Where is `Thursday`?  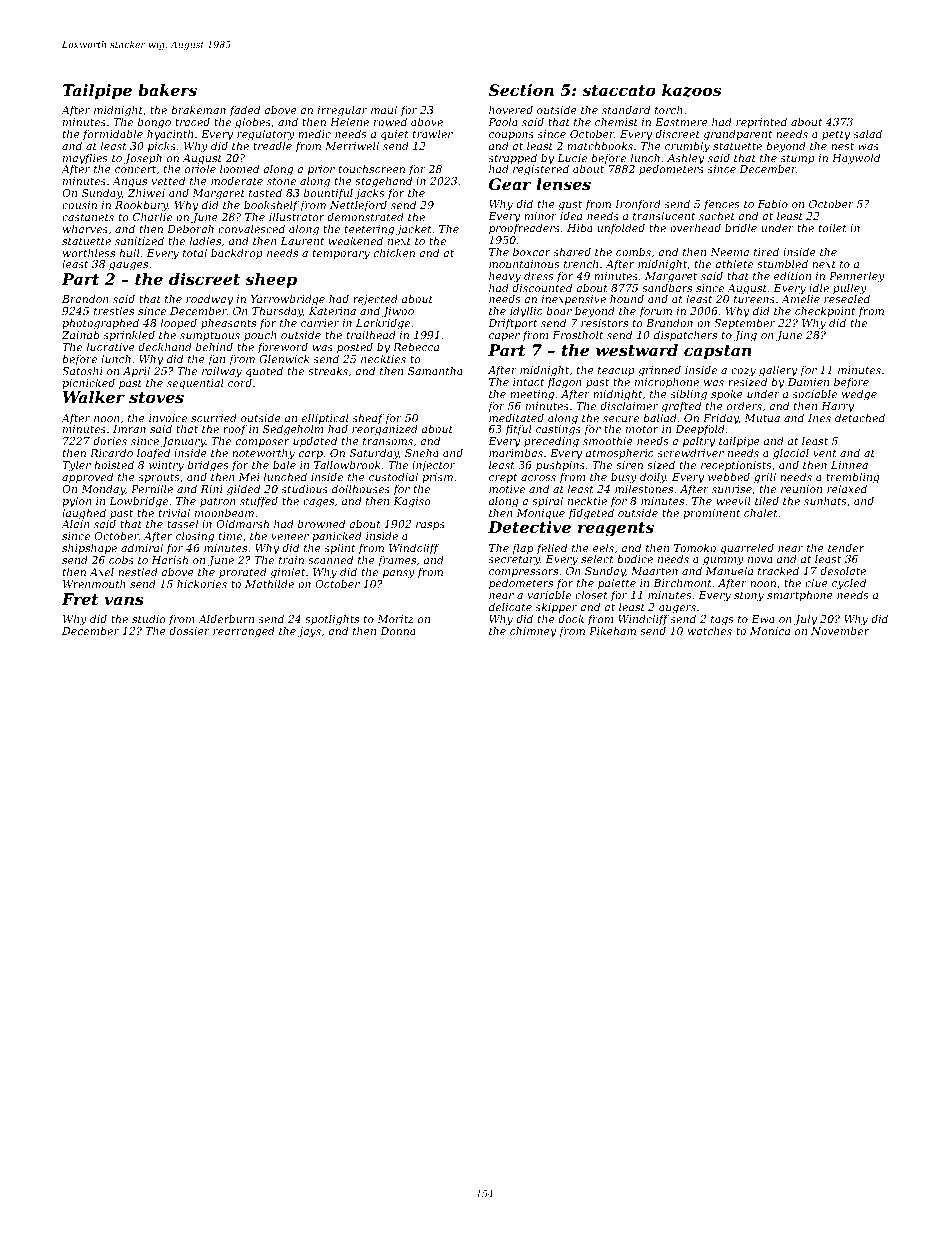 Thursday is located at coordinates (277, 312).
